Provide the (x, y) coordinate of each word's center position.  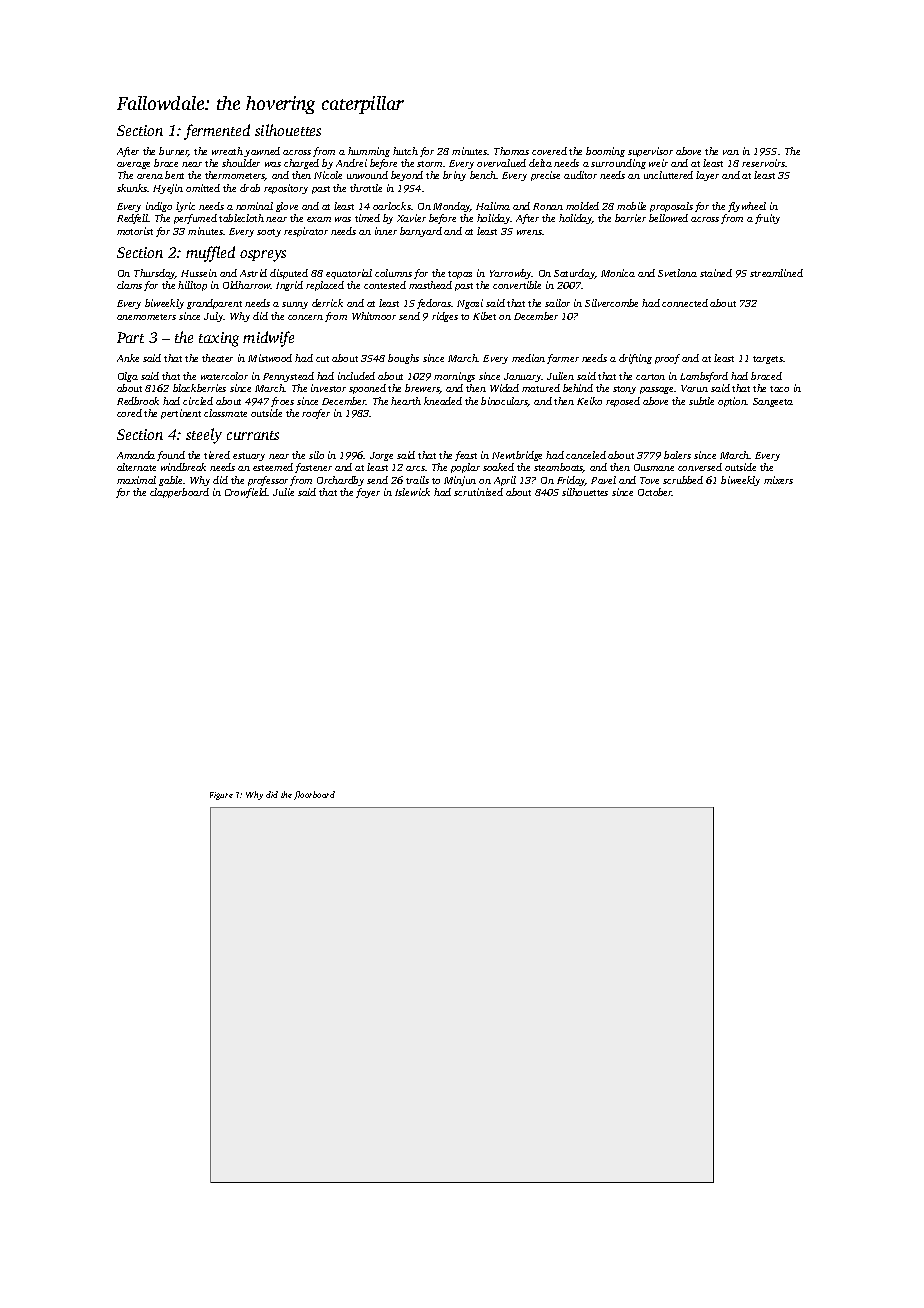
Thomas (511, 151)
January (523, 377)
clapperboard (179, 493)
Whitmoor (374, 316)
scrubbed (683, 480)
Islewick (412, 492)
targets (768, 360)
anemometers (146, 317)
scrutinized (478, 492)
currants (253, 435)
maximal (136, 480)
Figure (221, 796)
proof (667, 359)
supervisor (650, 152)
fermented (217, 132)
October (655, 492)
